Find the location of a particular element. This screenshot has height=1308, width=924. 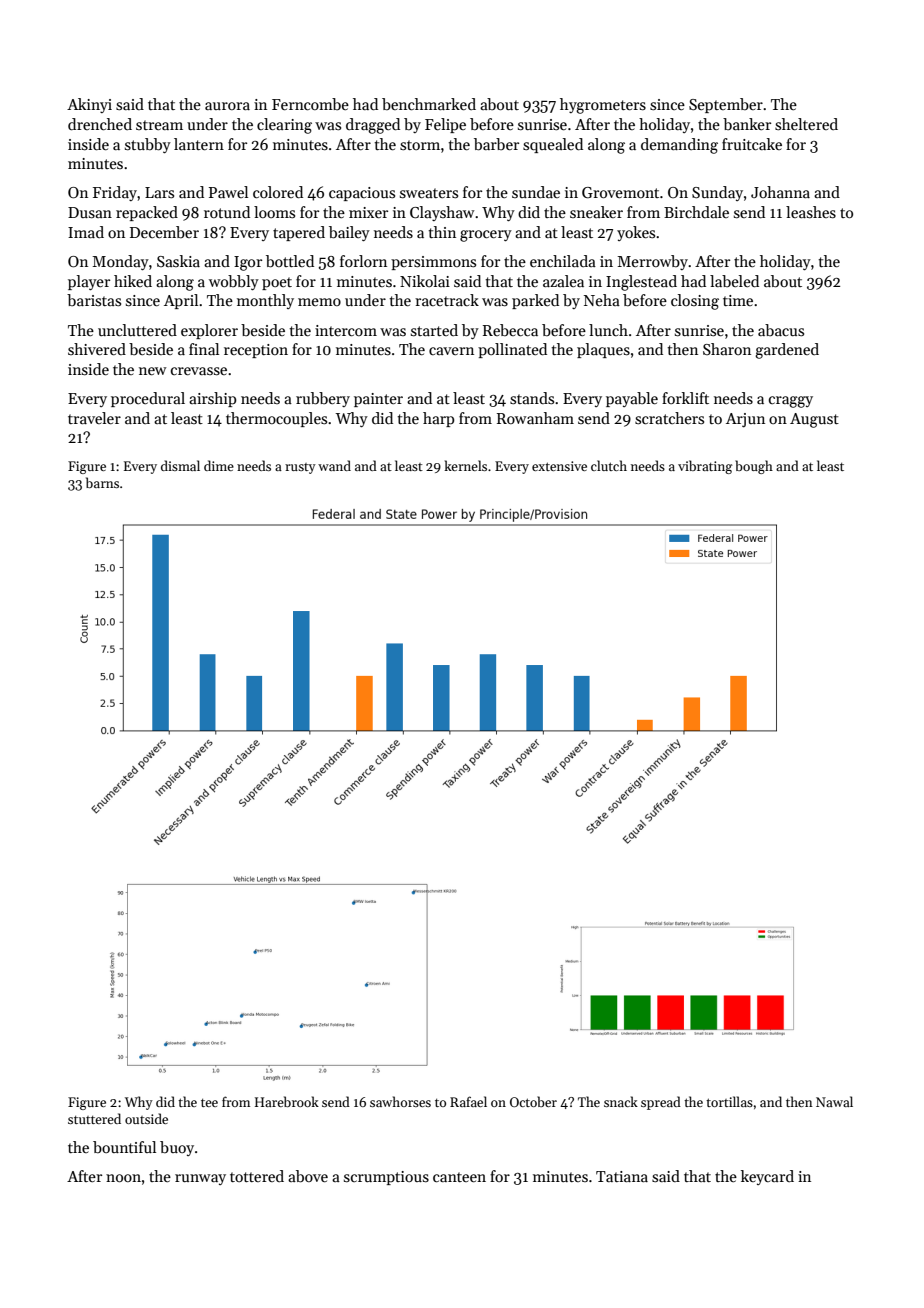

Pawel is located at coordinates (228, 192).
